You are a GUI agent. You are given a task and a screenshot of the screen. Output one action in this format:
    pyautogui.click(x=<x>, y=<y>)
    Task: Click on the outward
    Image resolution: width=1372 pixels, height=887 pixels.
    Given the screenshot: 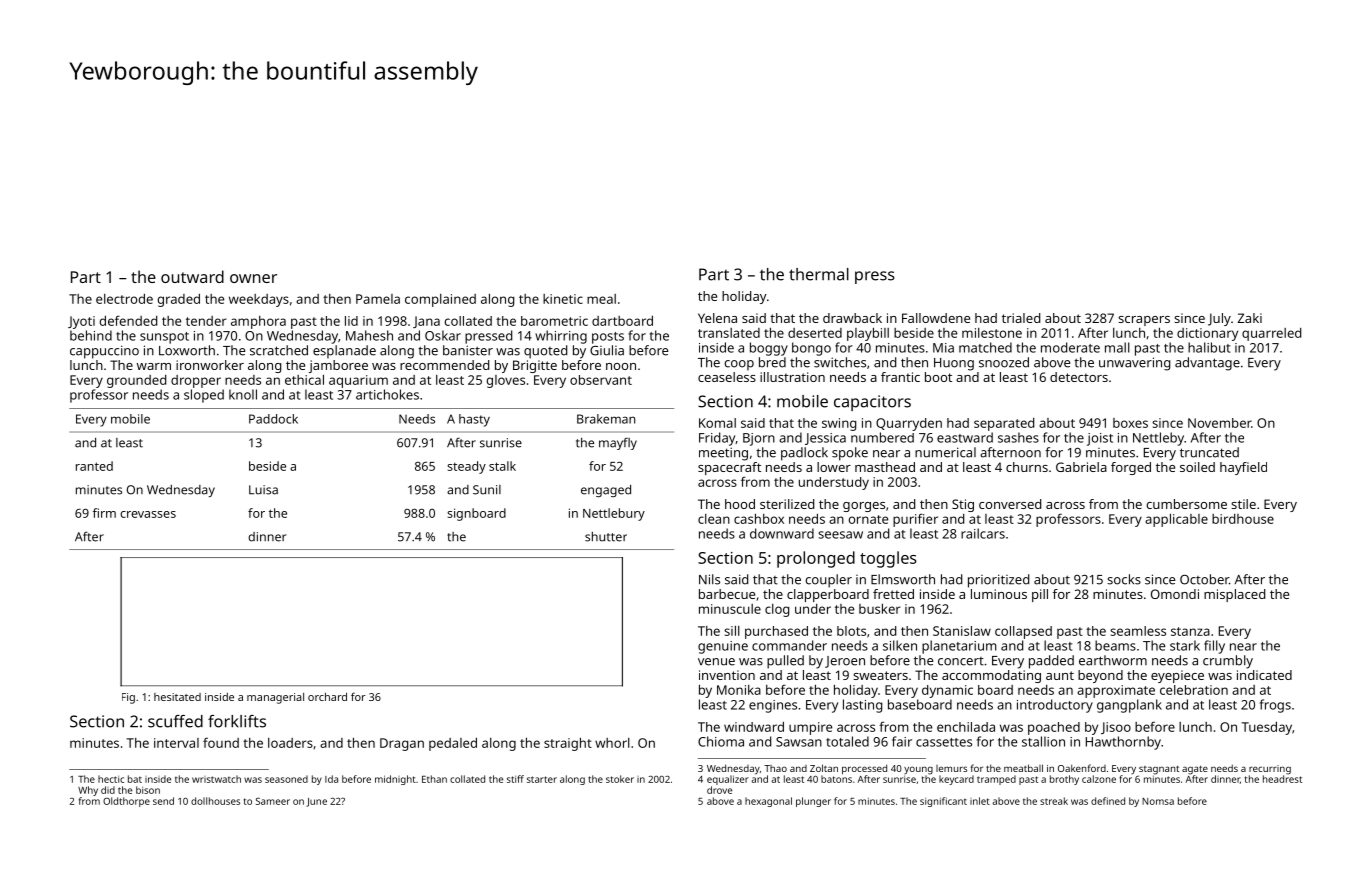 What is the action you would take?
    pyautogui.click(x=192, y=276)
